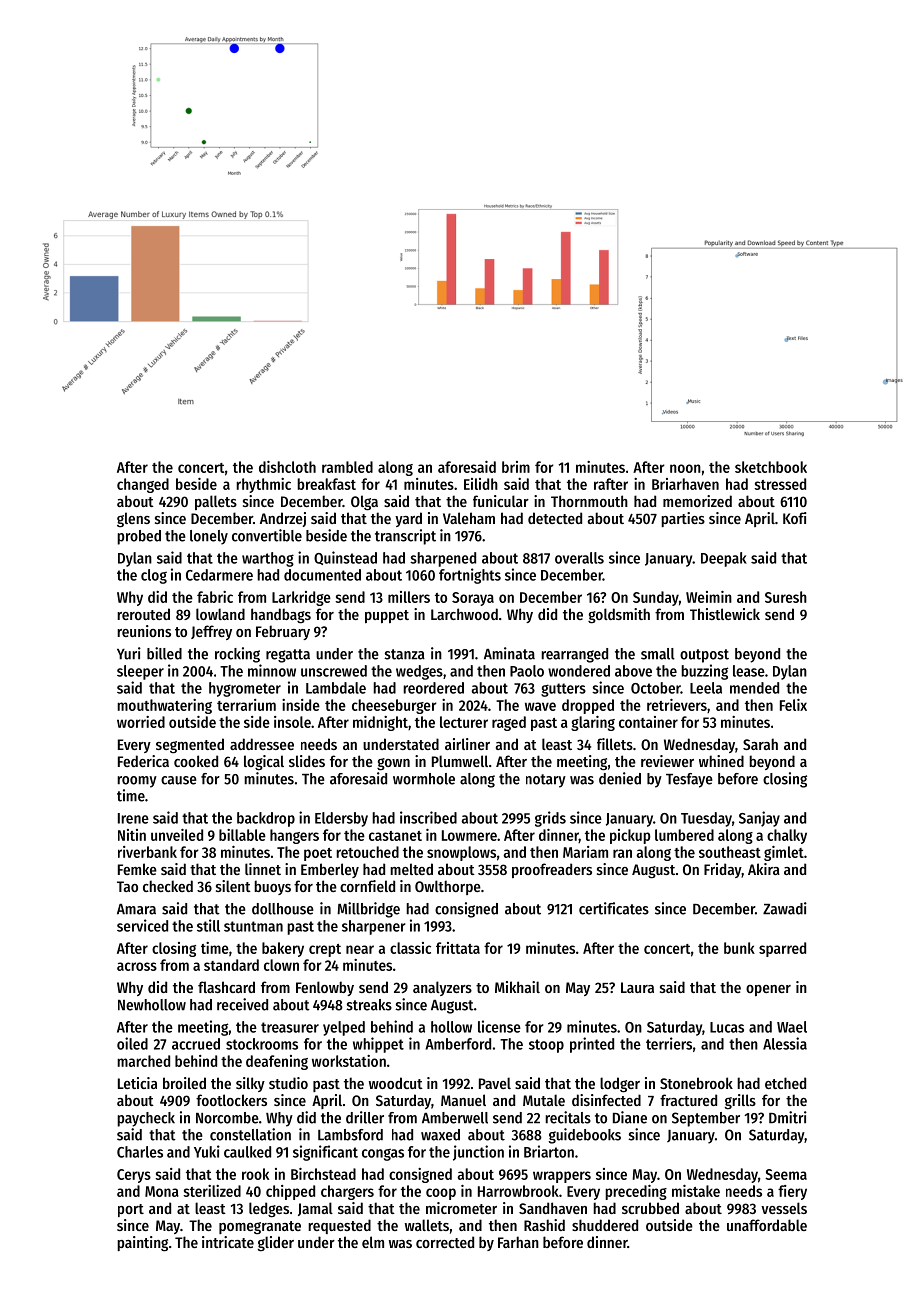 The image size is (924, 1308). I want to click on Suresh, so click(786, 597).
